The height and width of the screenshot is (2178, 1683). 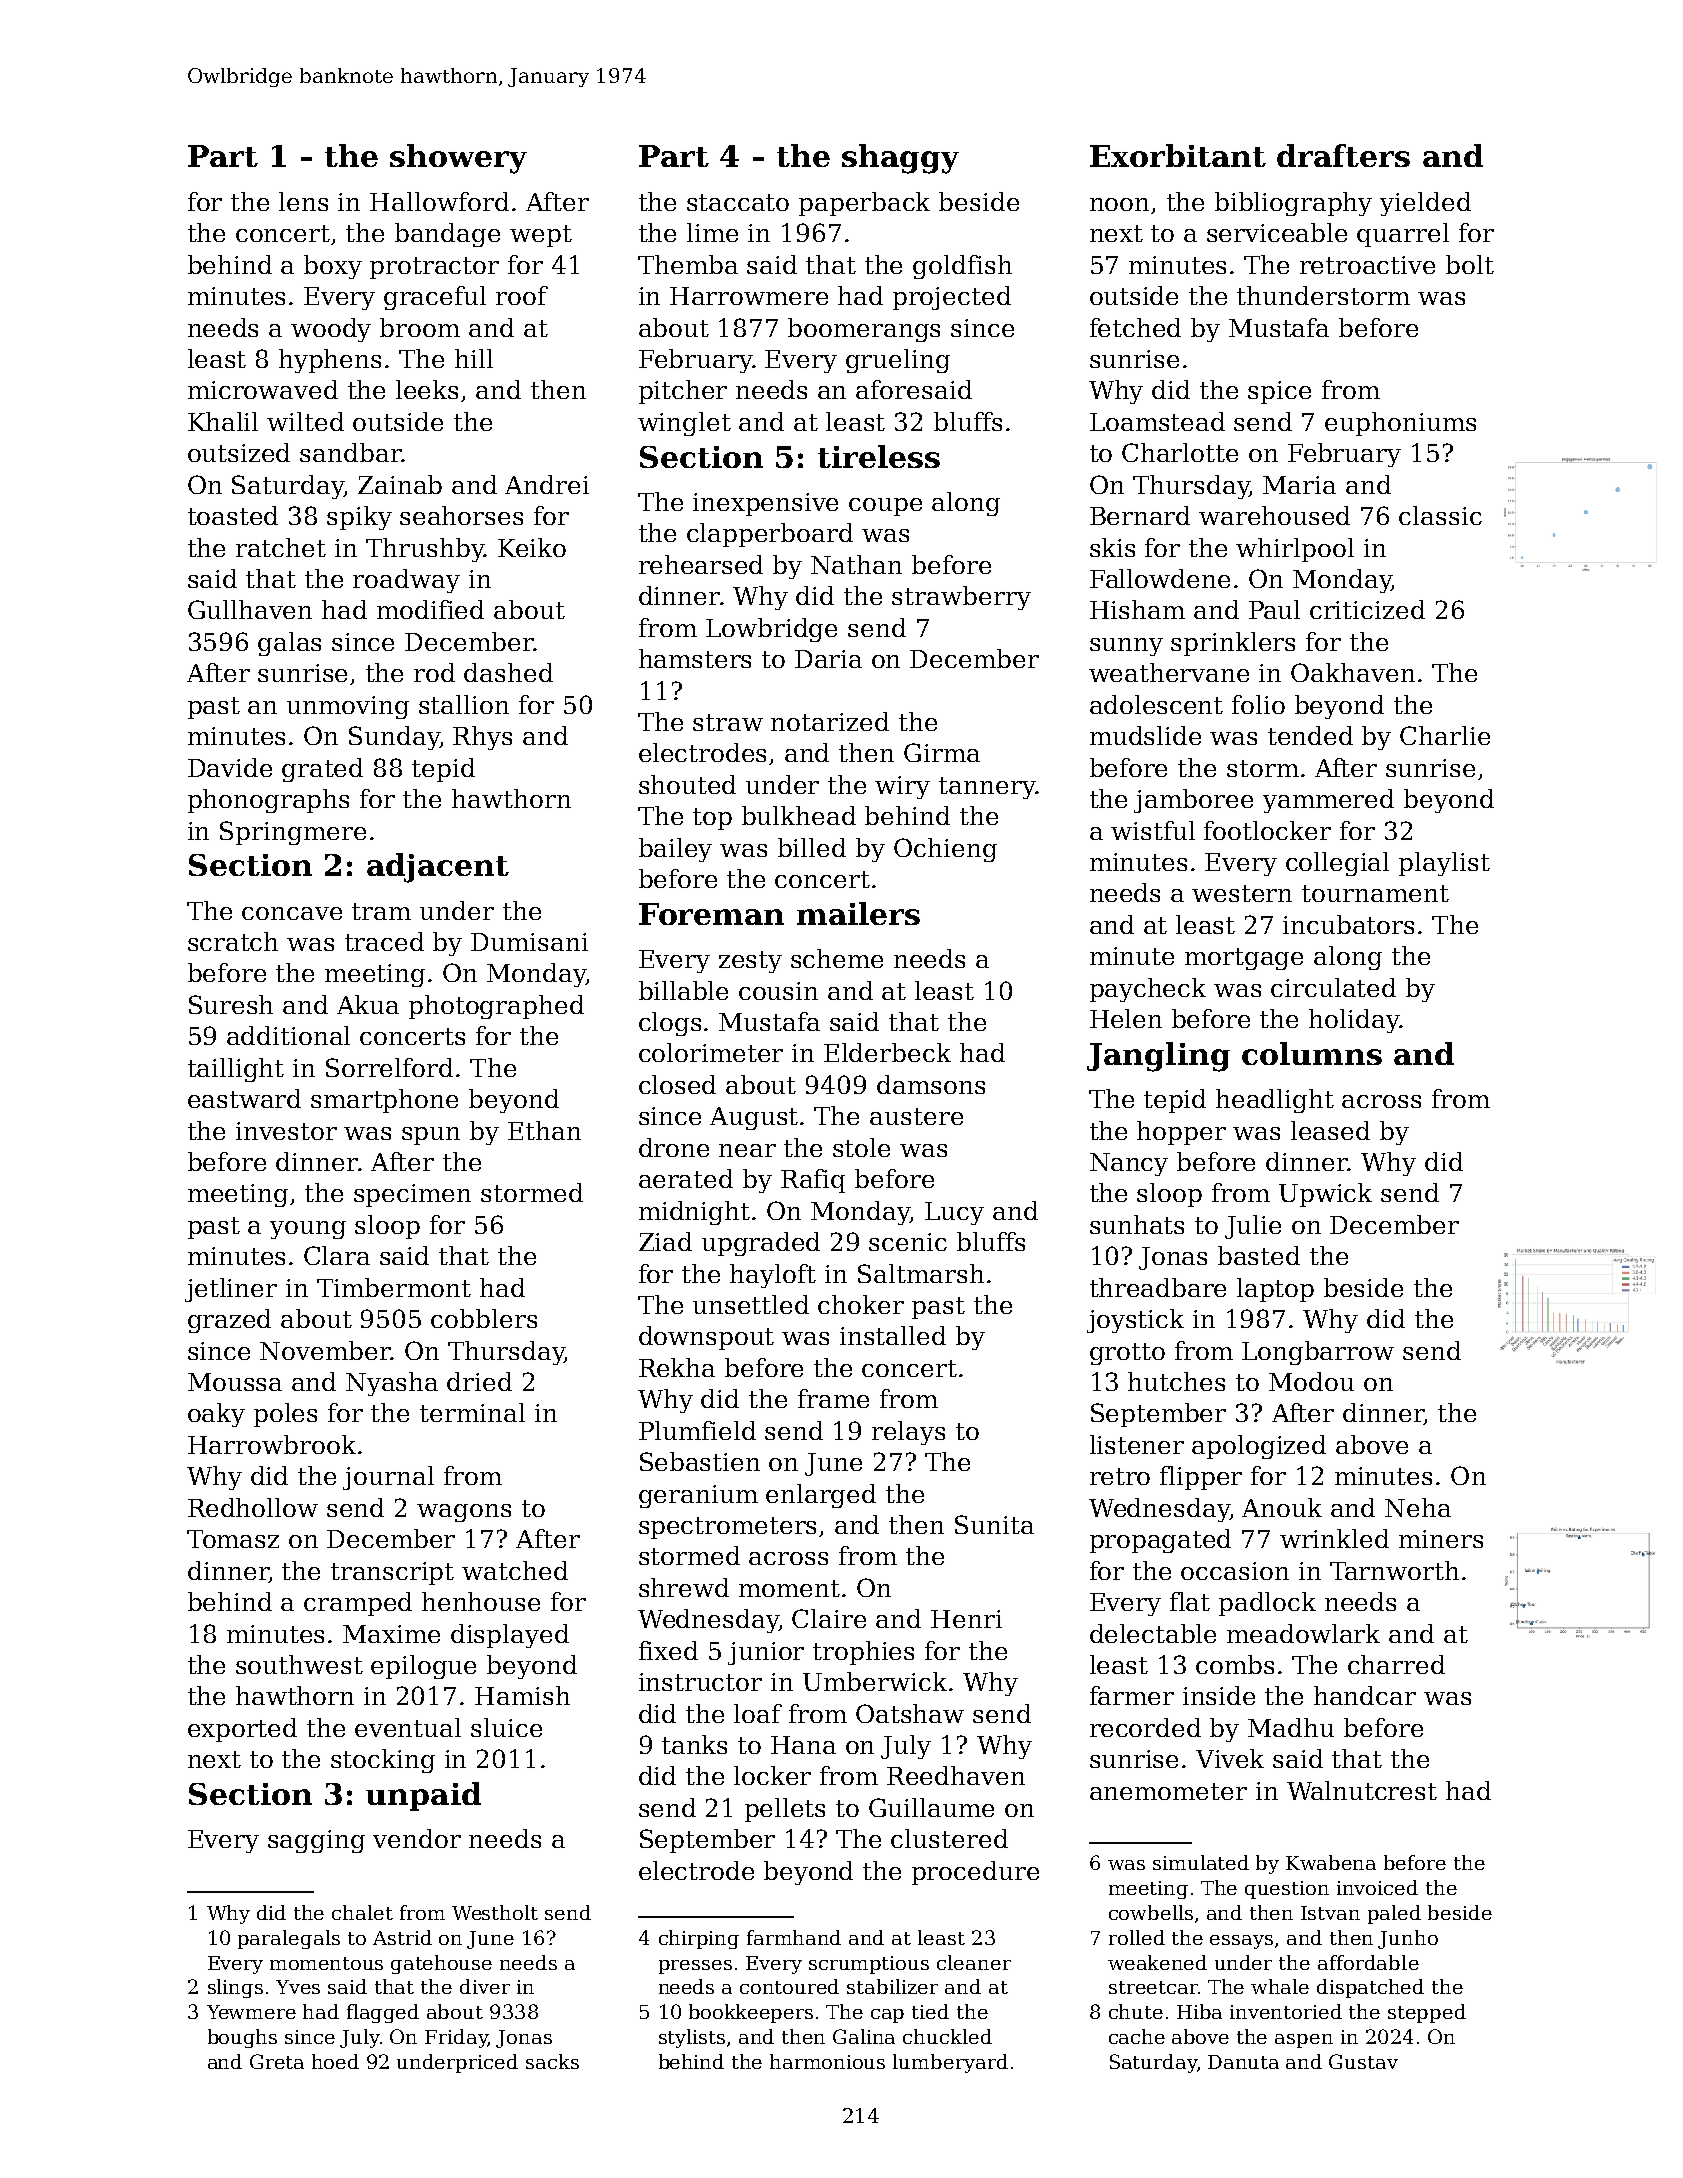 What do you see at coordinates (277, 2061) in the screenshot?
I see `Greta` at bounding box center [277, 2061].
